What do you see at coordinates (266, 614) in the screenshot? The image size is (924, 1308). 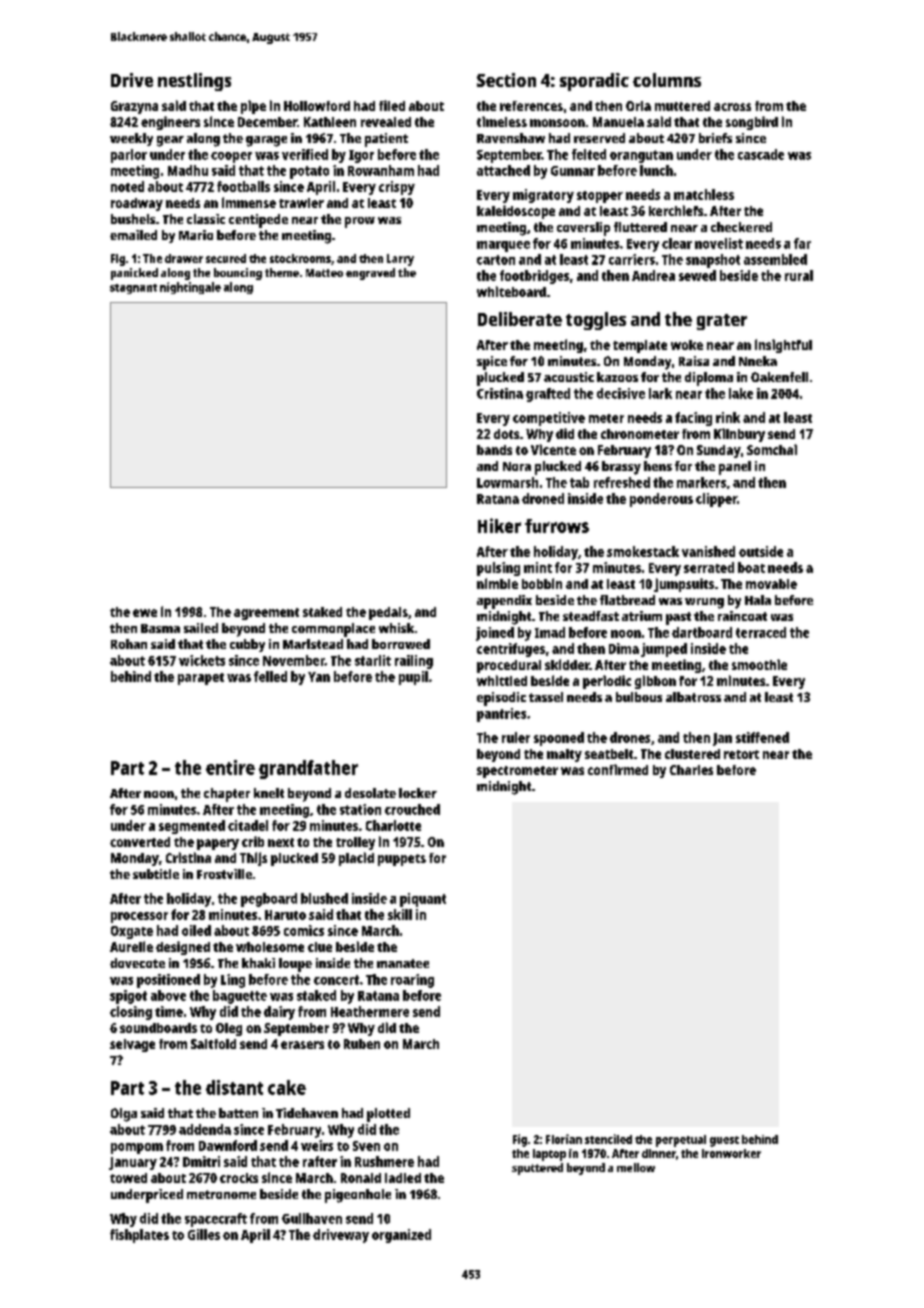 I see `agreement` at bounding box center [266, 614].
